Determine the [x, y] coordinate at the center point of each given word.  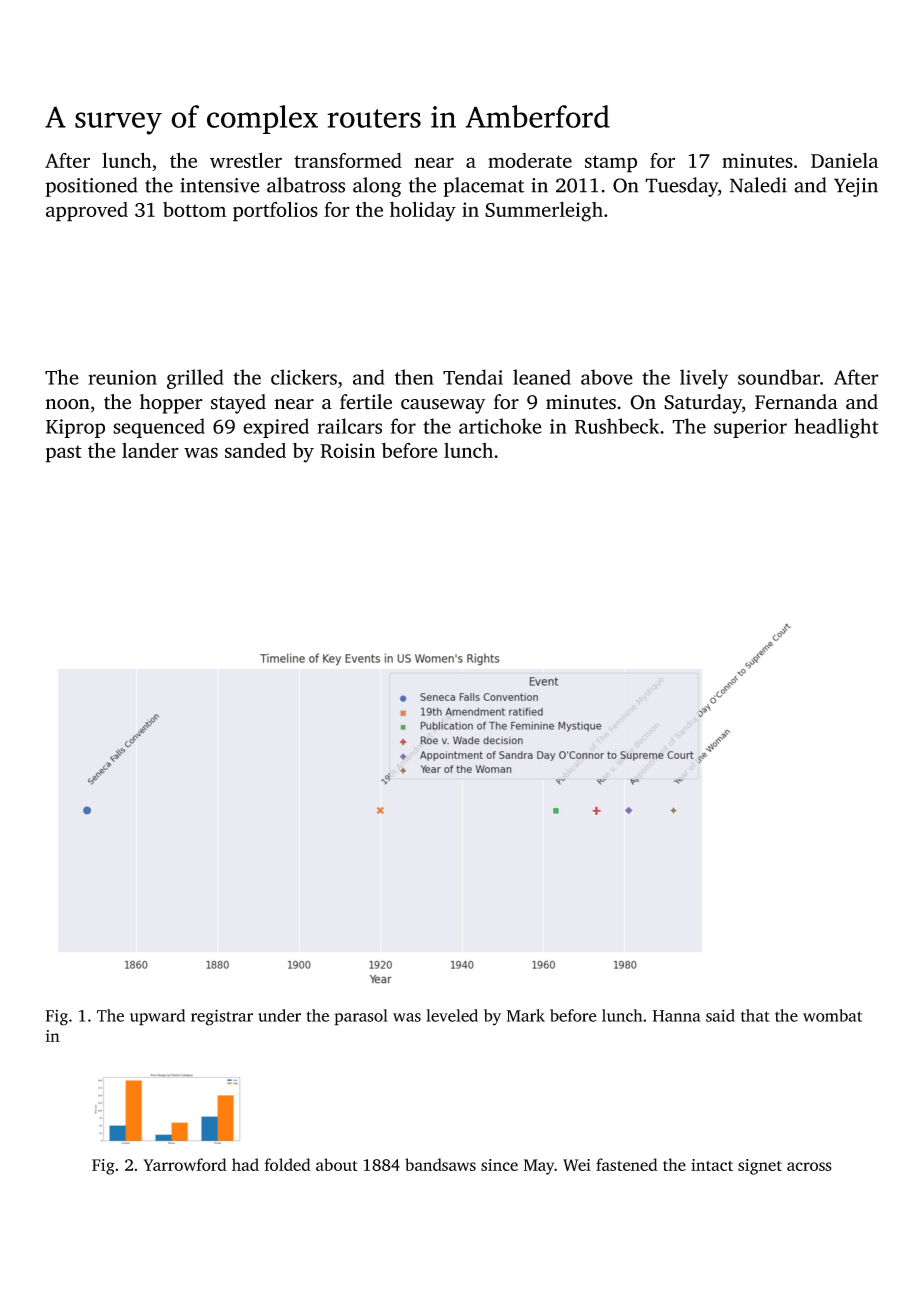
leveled [452, 1015]
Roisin [348, 450]
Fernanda [796, 402]
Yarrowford [184, 1164]
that [755, 1015]
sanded [255, 450]
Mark [526, 1015]
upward [157, 1017]
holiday [423, 211]
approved [87, 212]
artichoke [500, 426]
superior [750, 428]
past [64, 454]
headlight [836, 428]
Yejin [856, 187]
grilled [195, 379]
